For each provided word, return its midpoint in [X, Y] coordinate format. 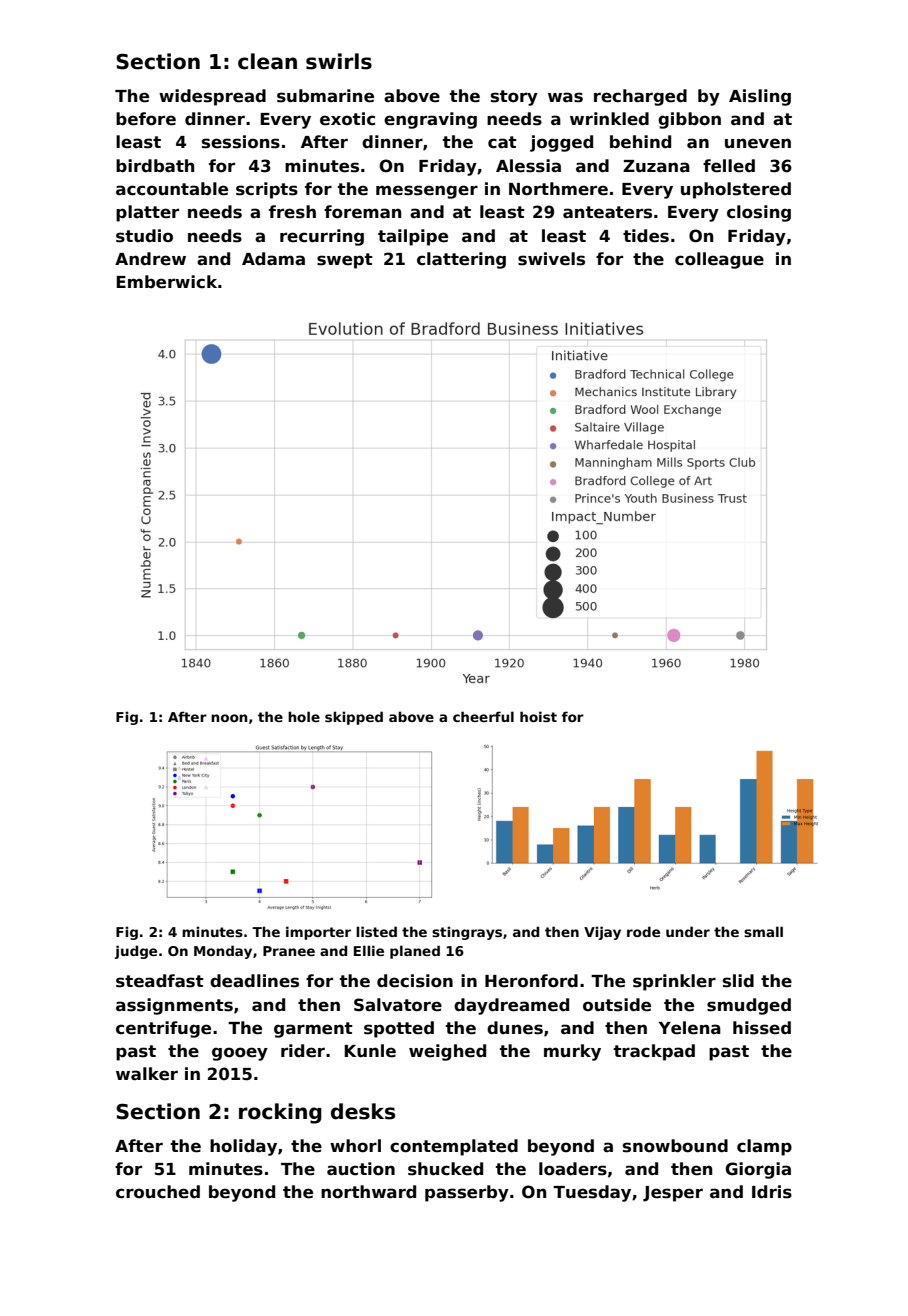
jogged [561, 143]
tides [646, 236]
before [146, 119]
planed [415, 952]
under [688, 931]
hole [304, 716]
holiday [243, 1147]
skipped [354, 718]
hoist [538, 716]
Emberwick [166, 282]
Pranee [289, 951]
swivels [551, 259]
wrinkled [609, 119]
